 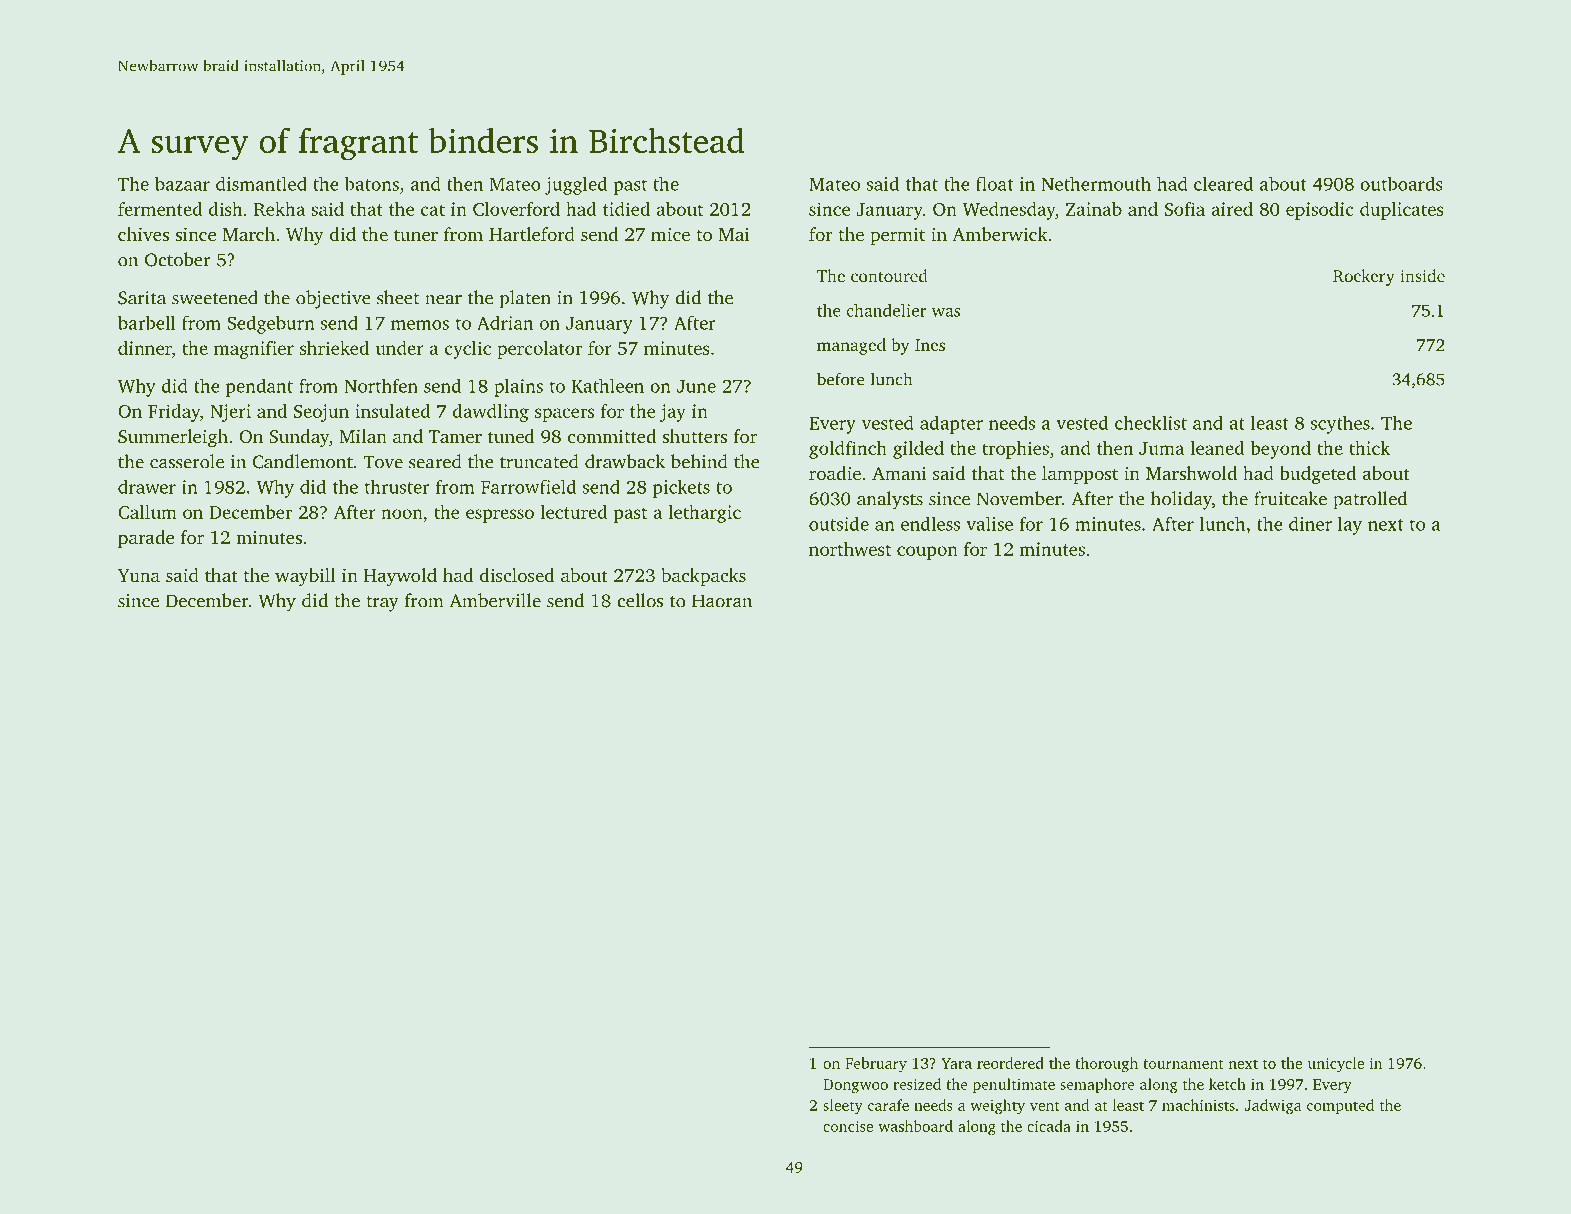 I want to click on noon, so click(x=402, y=514).
